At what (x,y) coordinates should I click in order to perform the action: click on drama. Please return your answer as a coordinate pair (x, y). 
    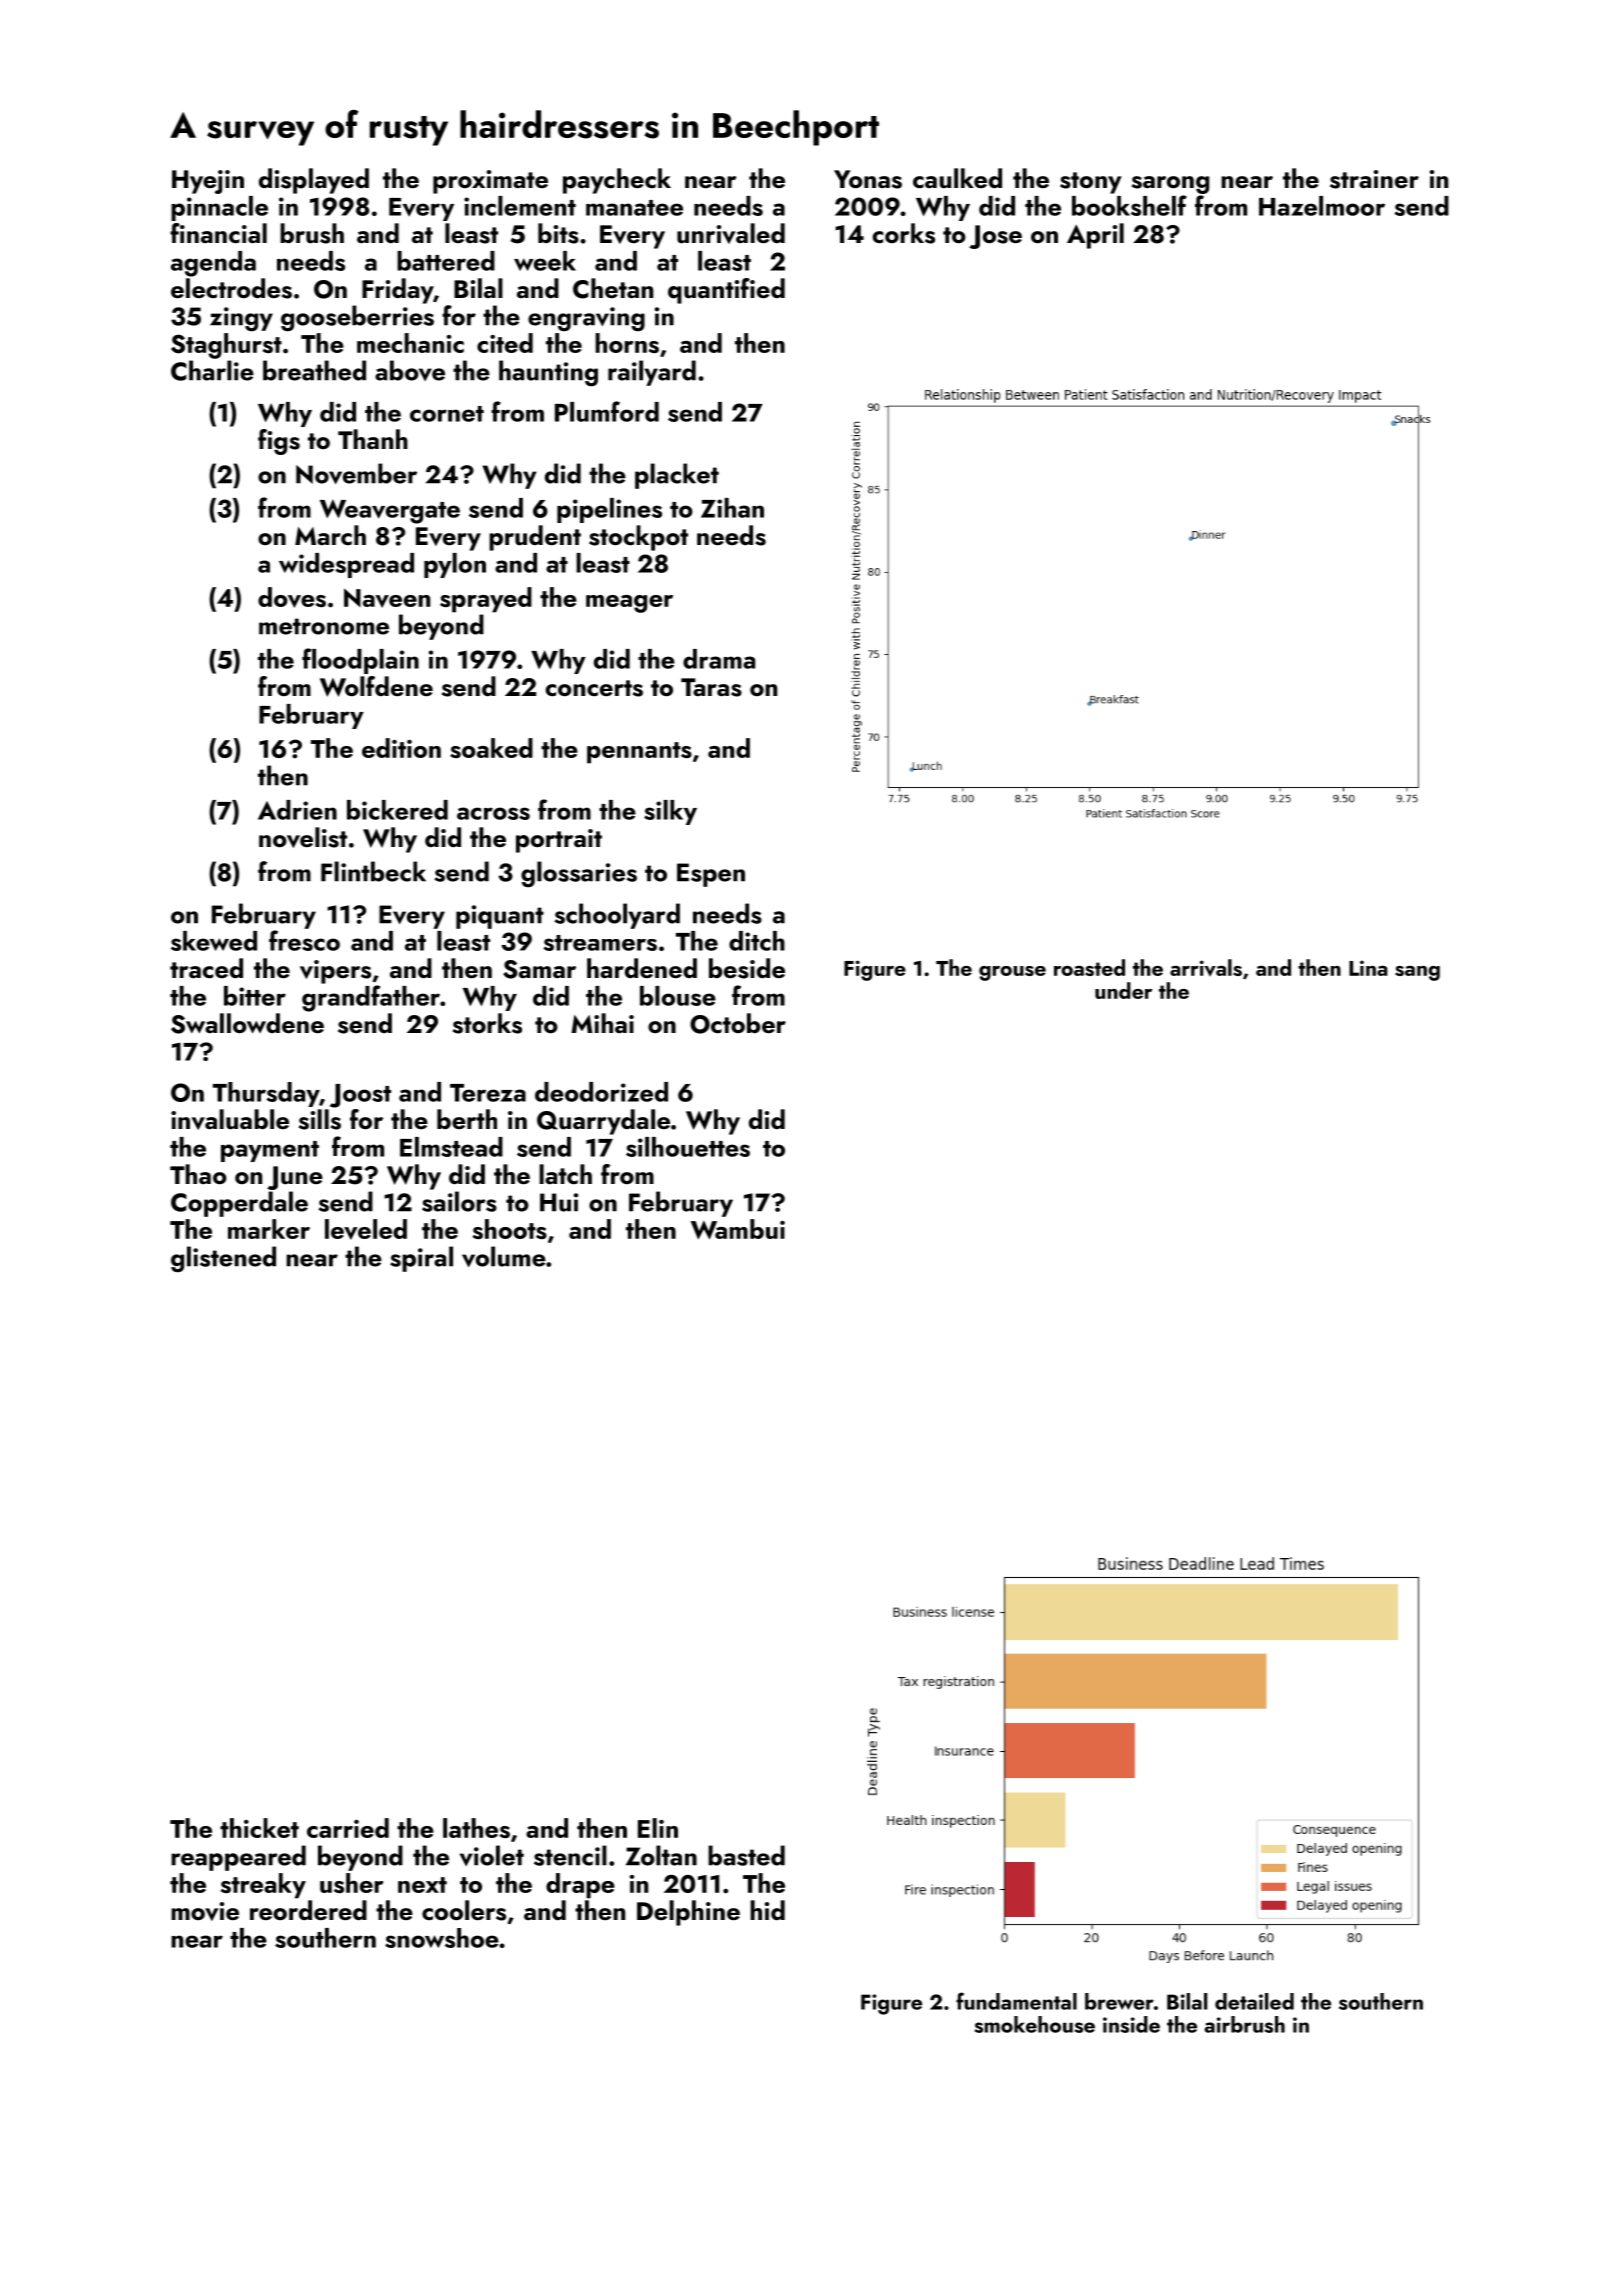
    Looking at the image, I should click on (719, 659).
